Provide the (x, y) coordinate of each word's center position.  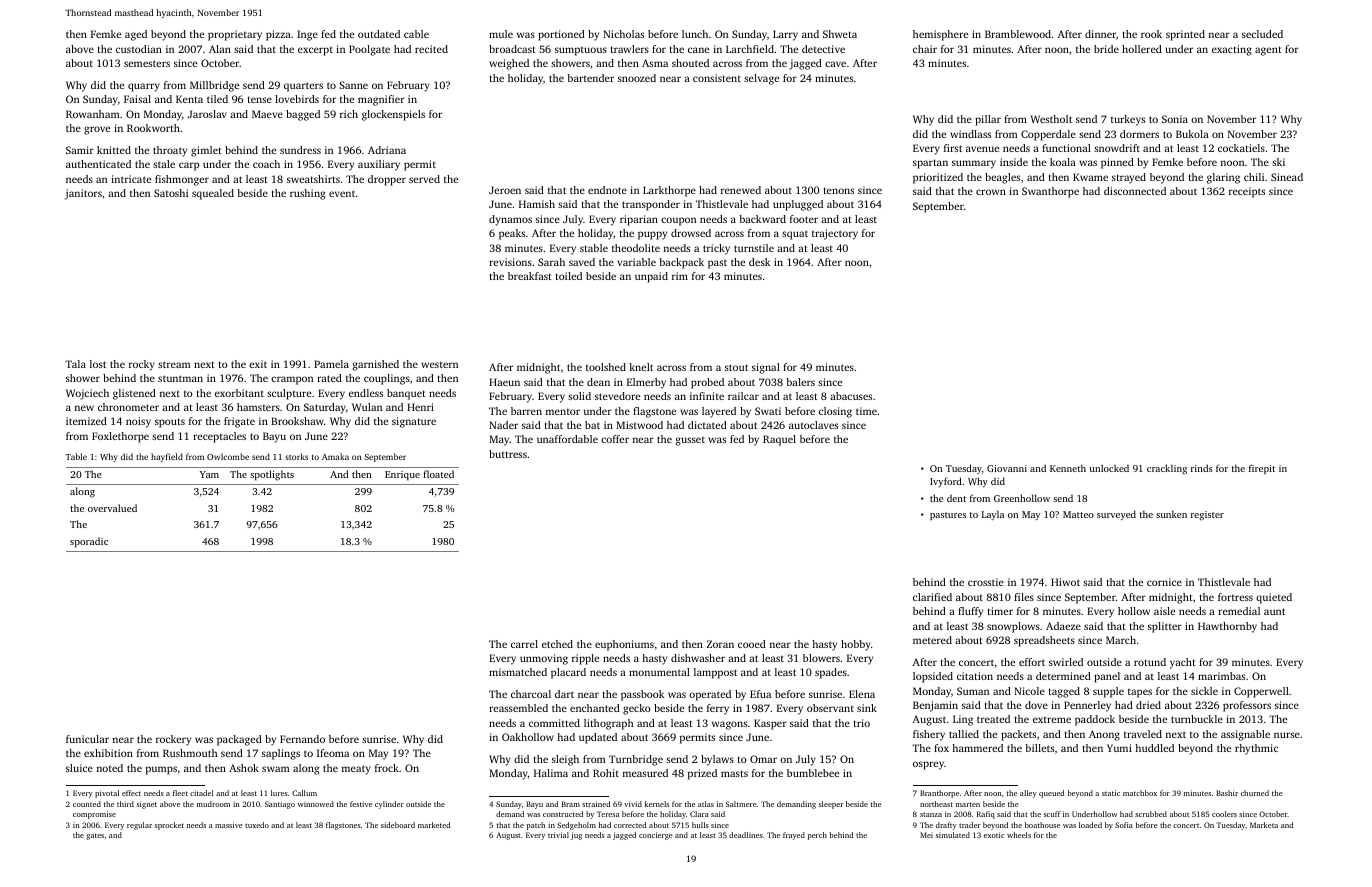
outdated (379, 34)
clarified (932, 597)
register (1207, 516)
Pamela (331, 364)
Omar (763, 759)
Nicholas (623, 34)
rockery (173, 740)
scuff (1052, 814)
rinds (1202, 468)
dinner (1100, 34)
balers (800, 382)
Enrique (402, 475)
